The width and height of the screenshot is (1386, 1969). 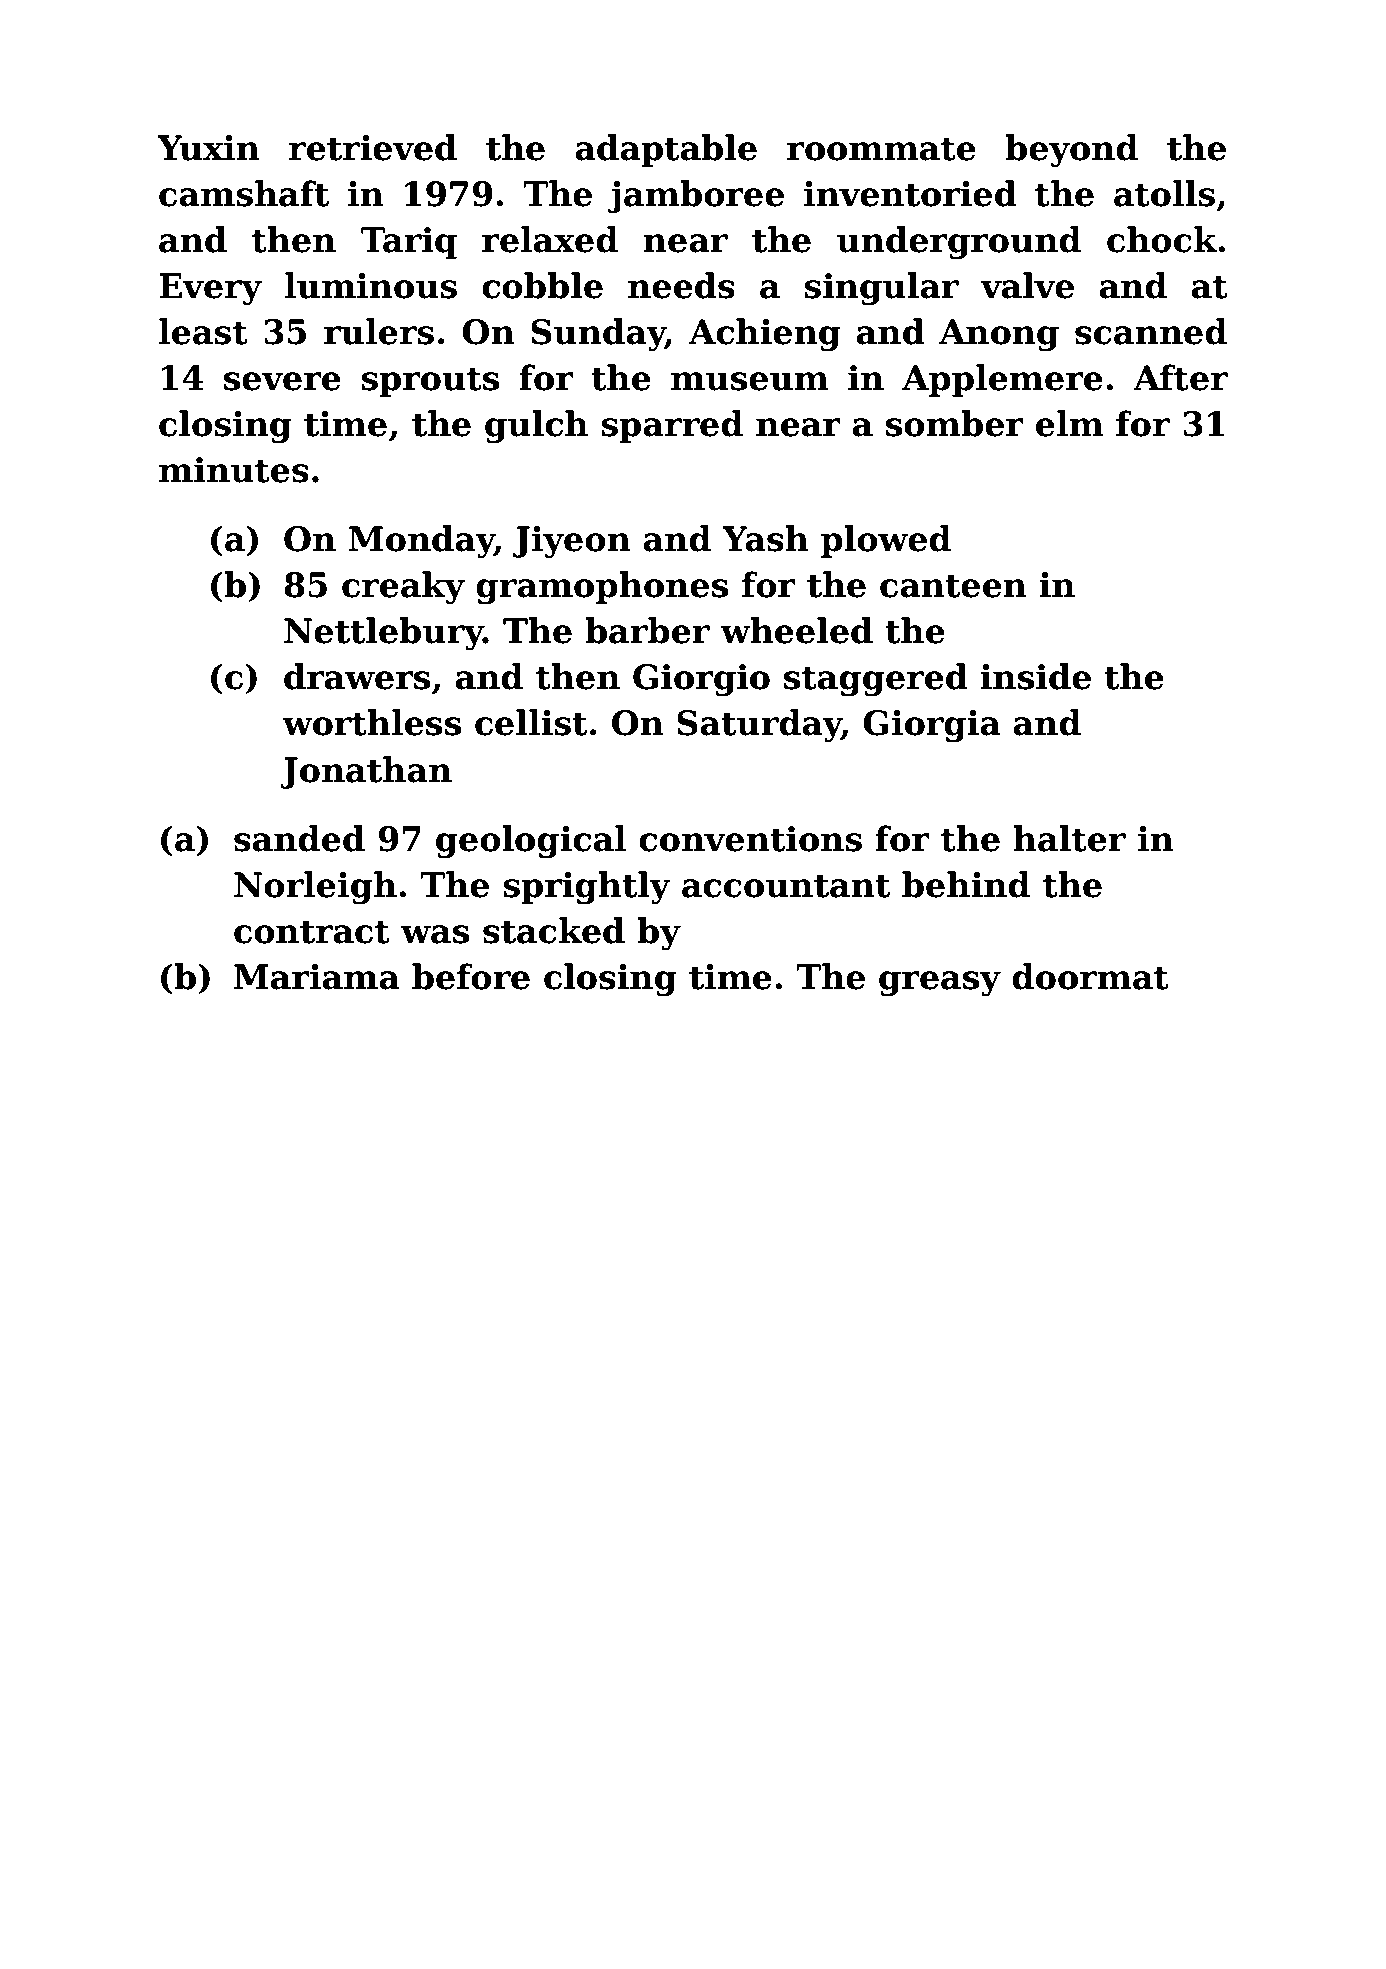 I want to click on severe, so click(x=282, y=381).
